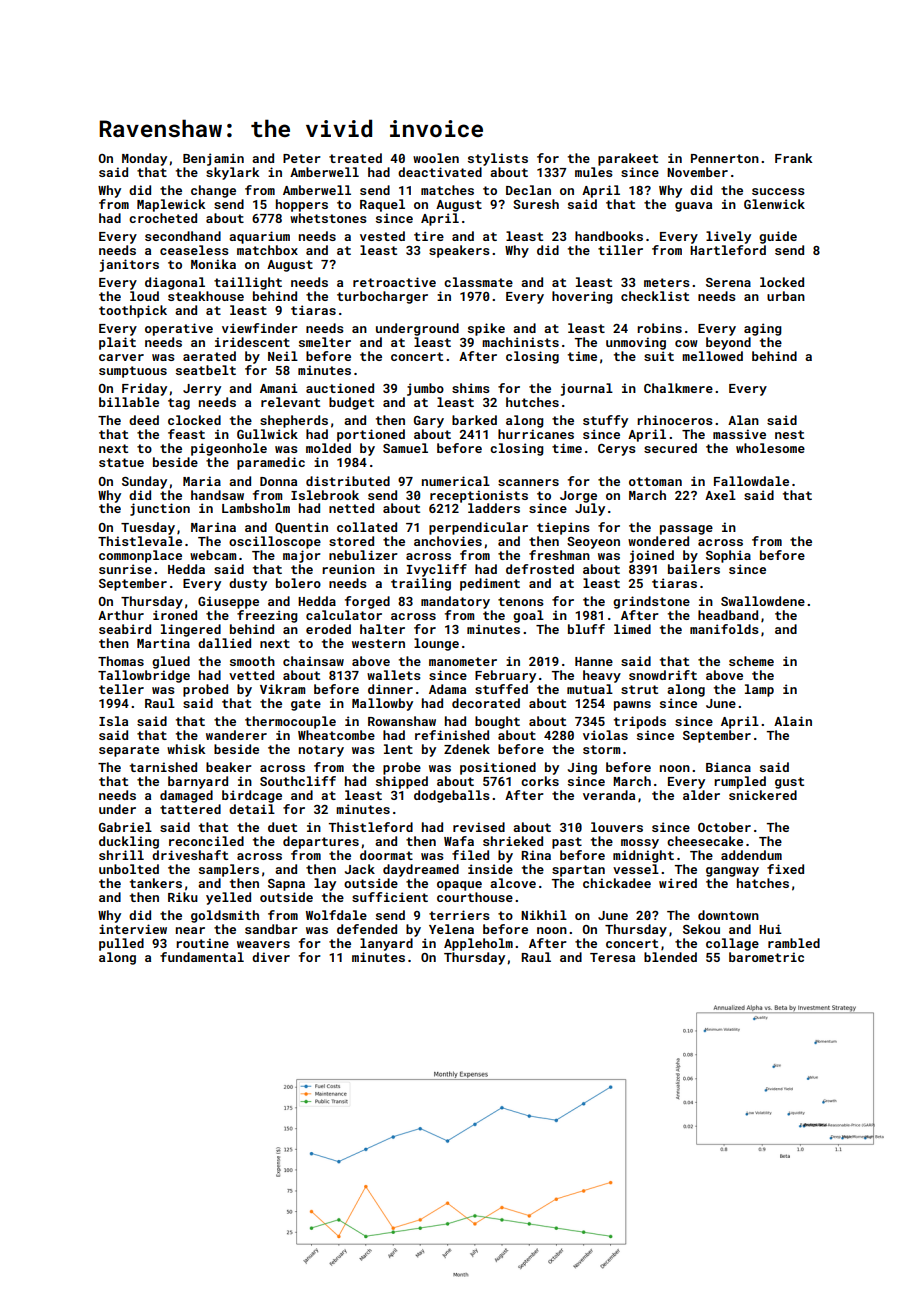 This screenshot has height=1308, width=924. What do you see at coordinates (686, 343) in the screenshot?
I see `cow` at bounding box center [686, 343].
